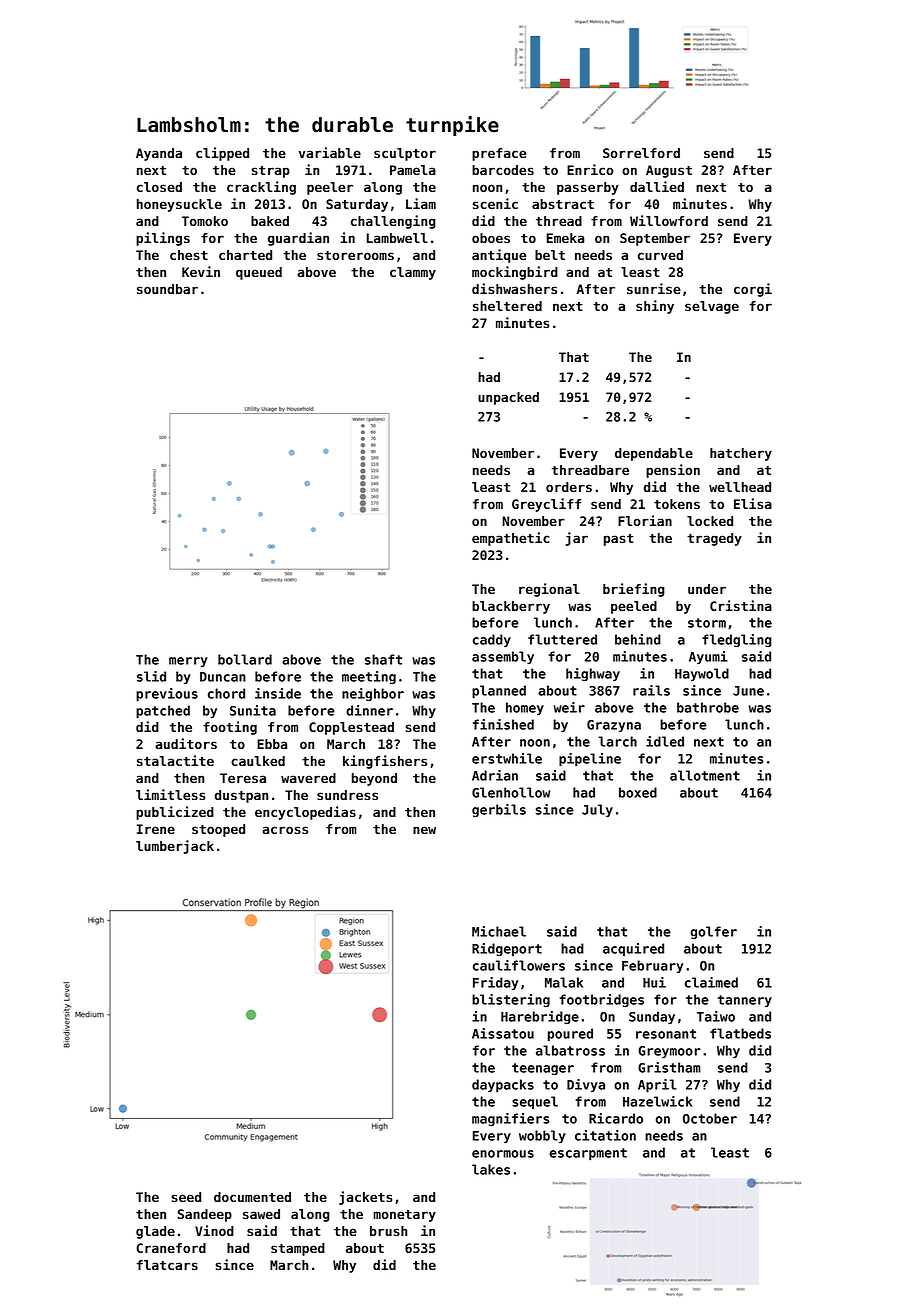 The image size is (908, 1316). What do you see at coordinates (383, 659) in the screenshot?
I see `shaft` at bounding box center [383, 659].
